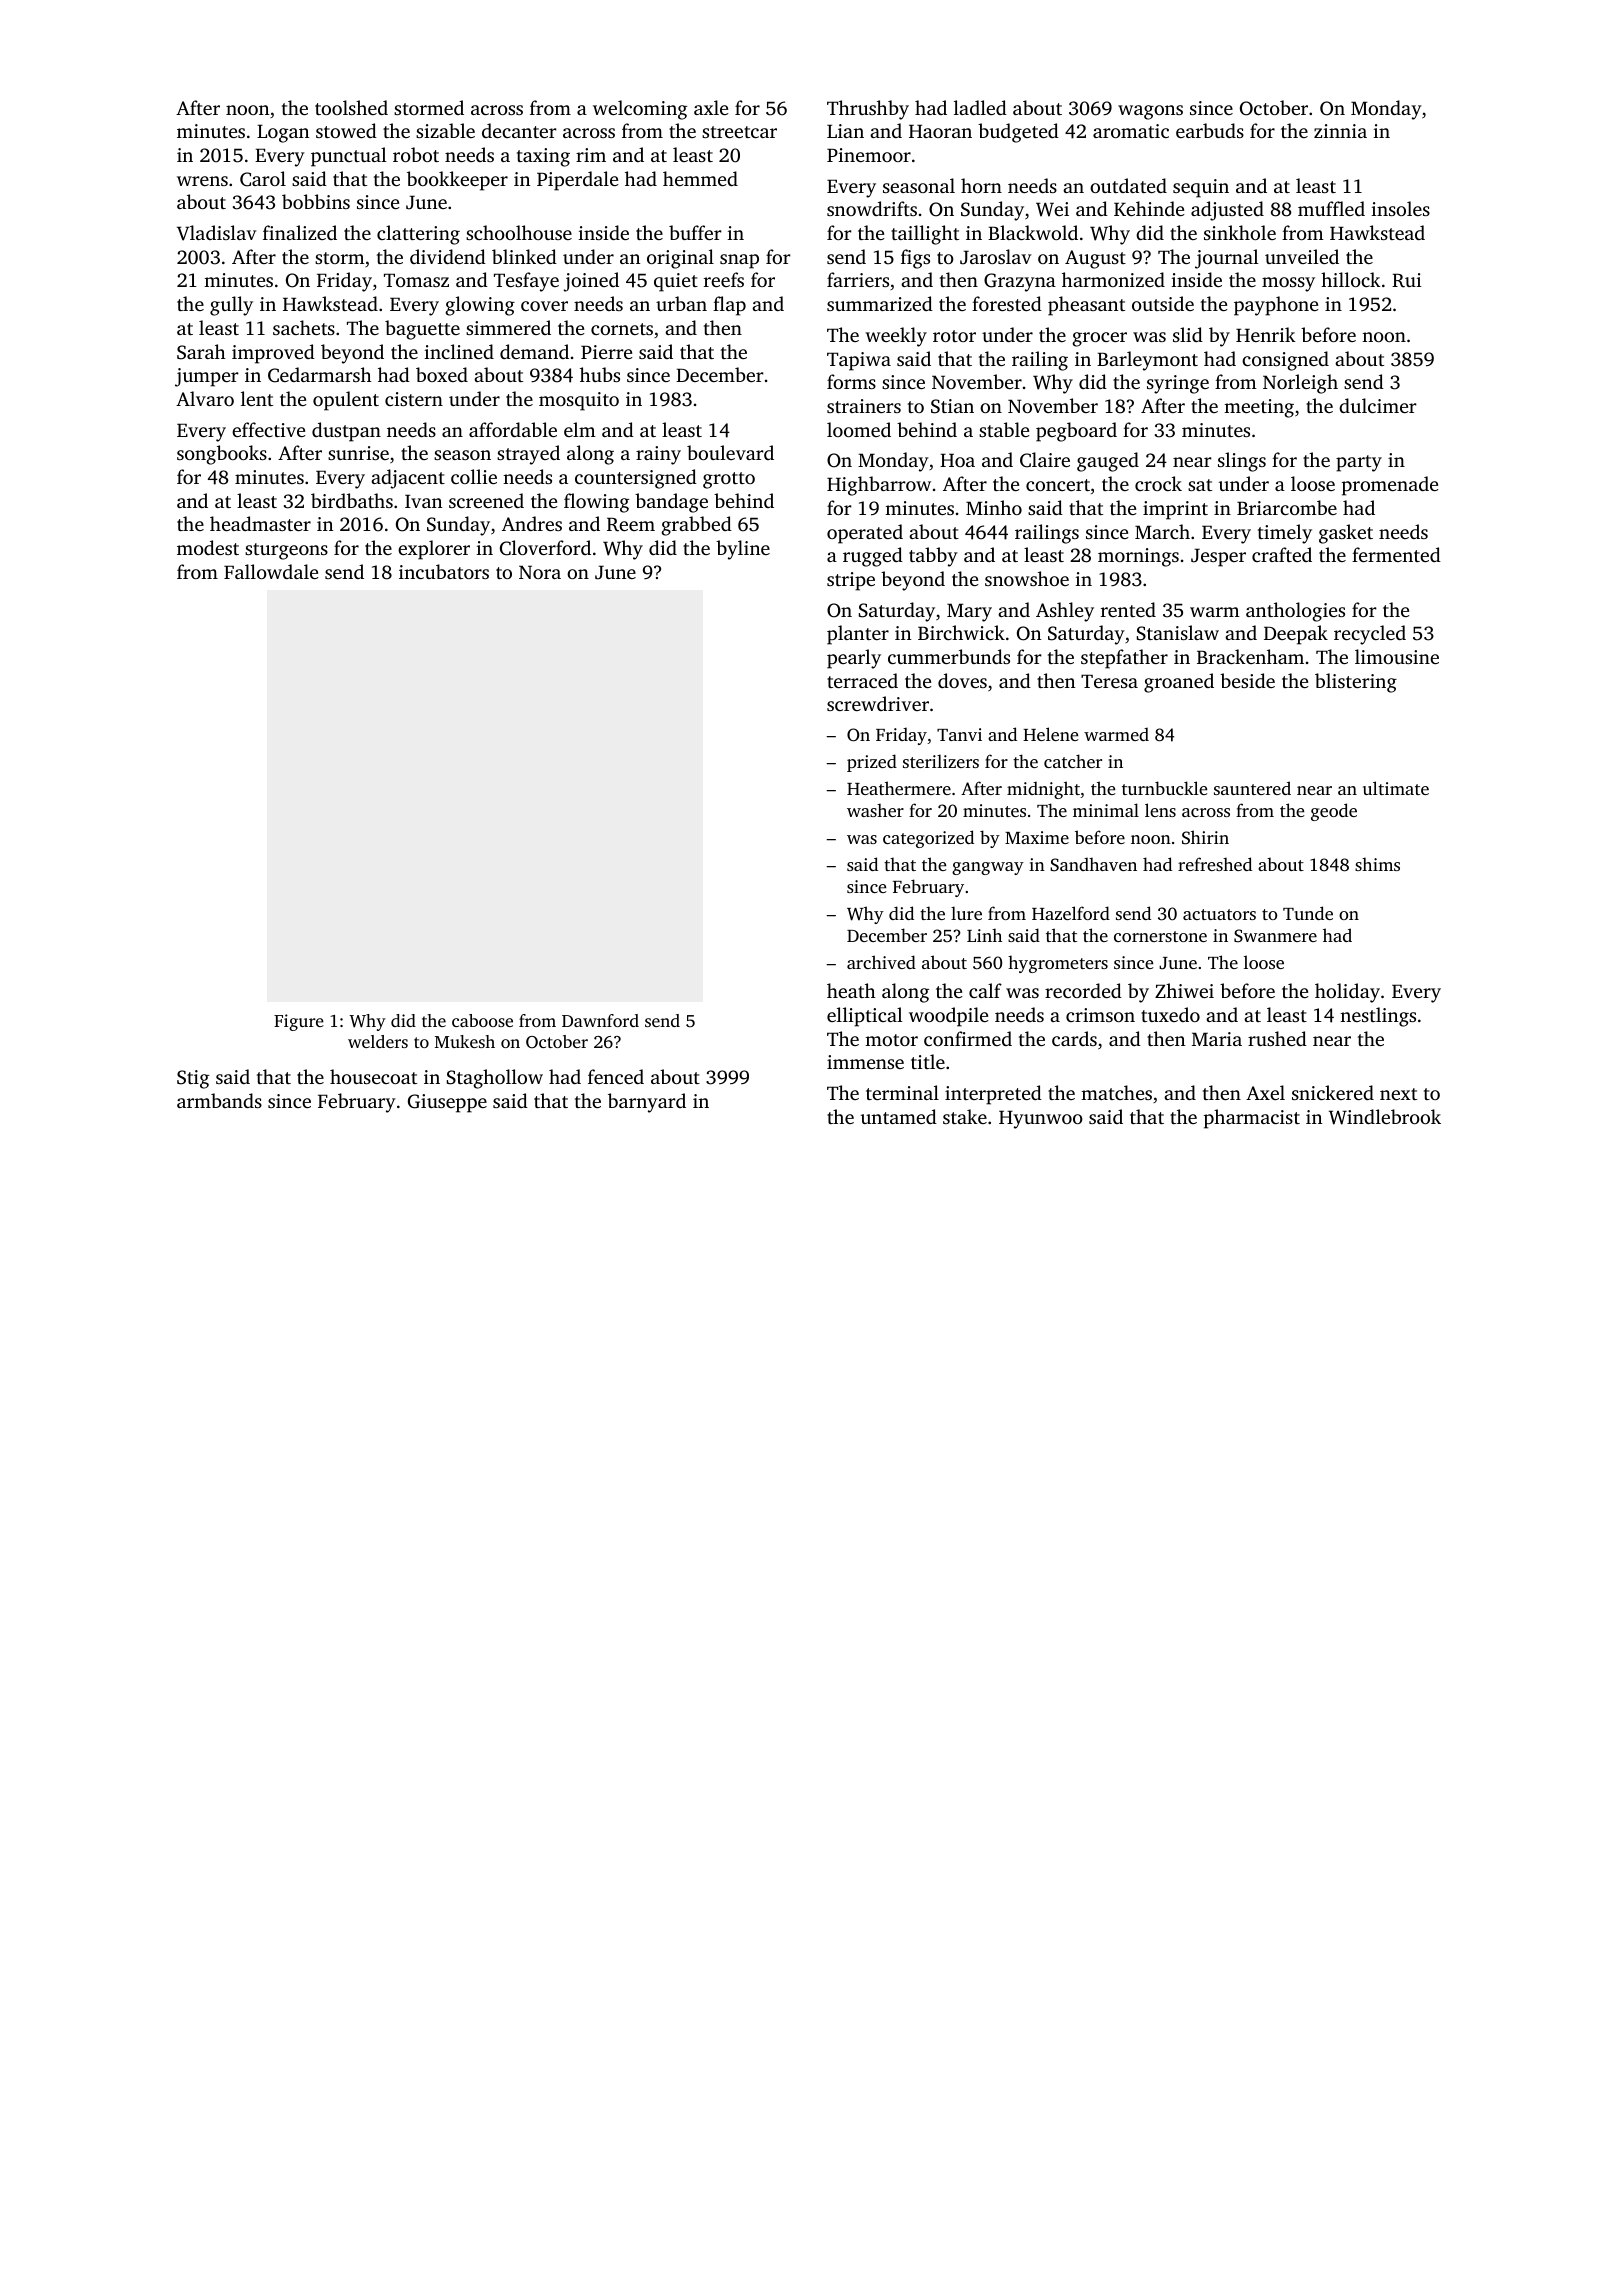  Describe the element at coordinates (1188, 334) in the screenshot. I see `slid` at that location.
